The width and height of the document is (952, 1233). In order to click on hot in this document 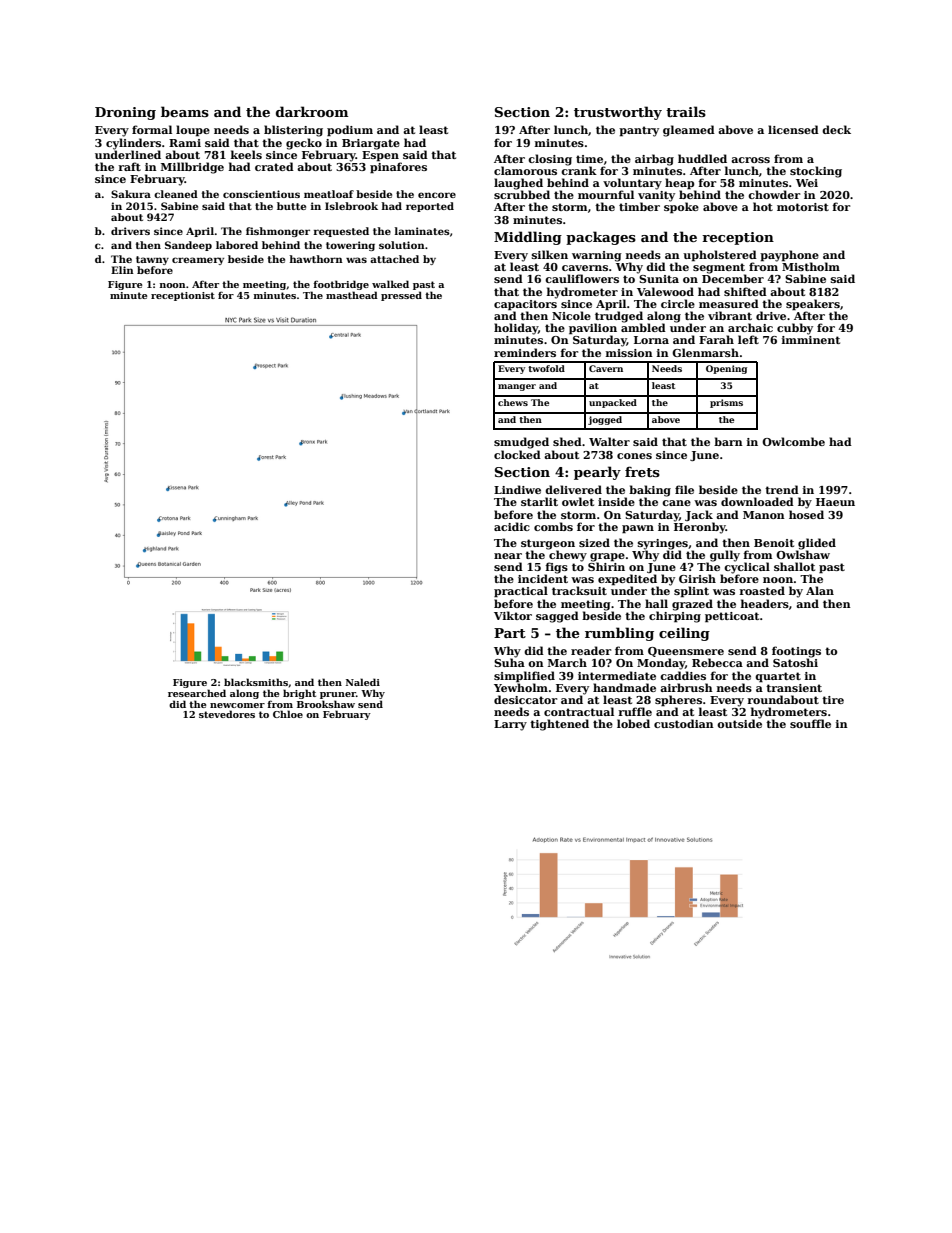, I will do `click(763, 206)`.
